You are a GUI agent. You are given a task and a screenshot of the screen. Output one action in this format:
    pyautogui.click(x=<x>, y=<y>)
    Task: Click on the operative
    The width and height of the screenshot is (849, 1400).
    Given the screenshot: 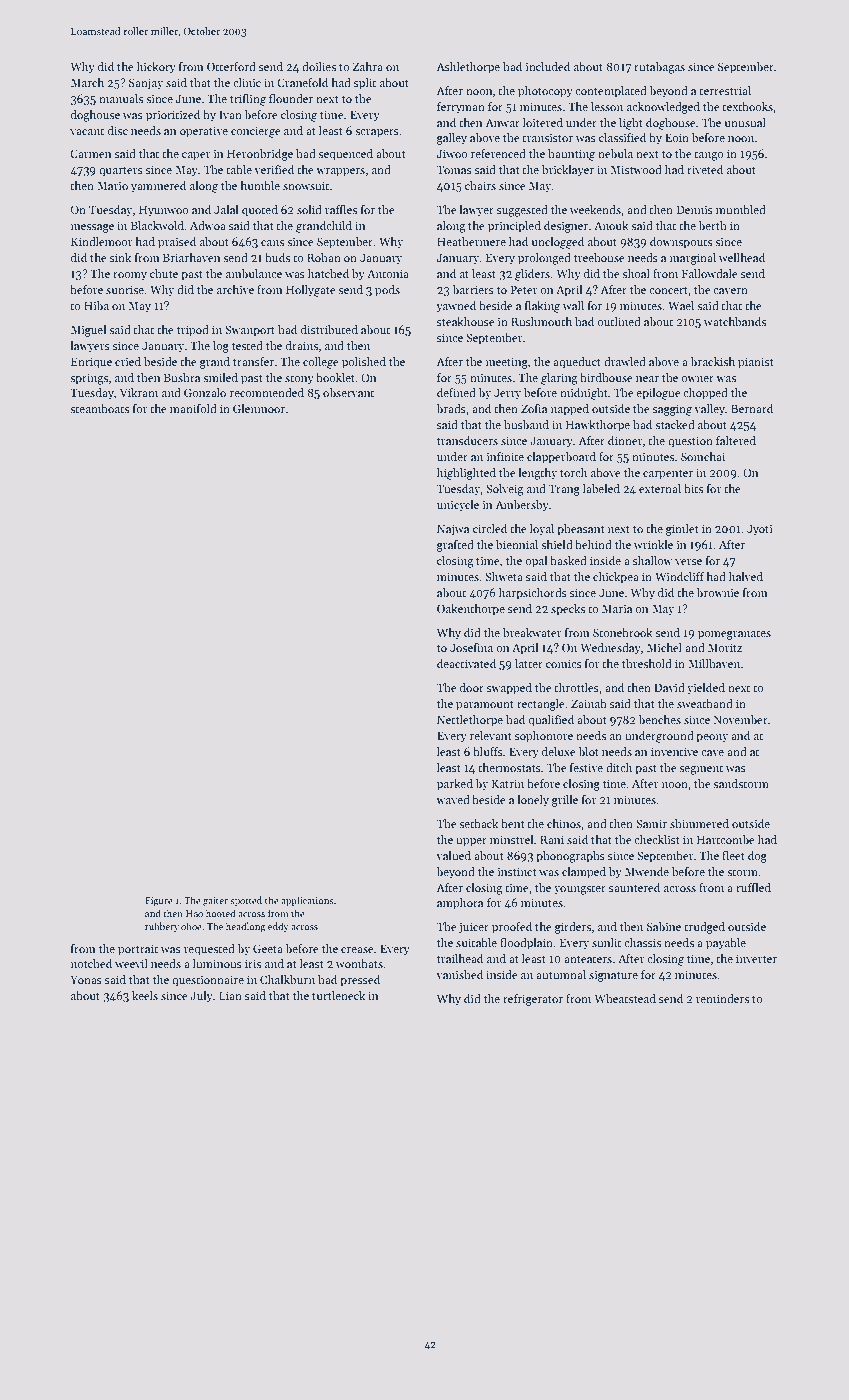 What is the action you would take?
    pyautogui.click(x=204, y=132)
